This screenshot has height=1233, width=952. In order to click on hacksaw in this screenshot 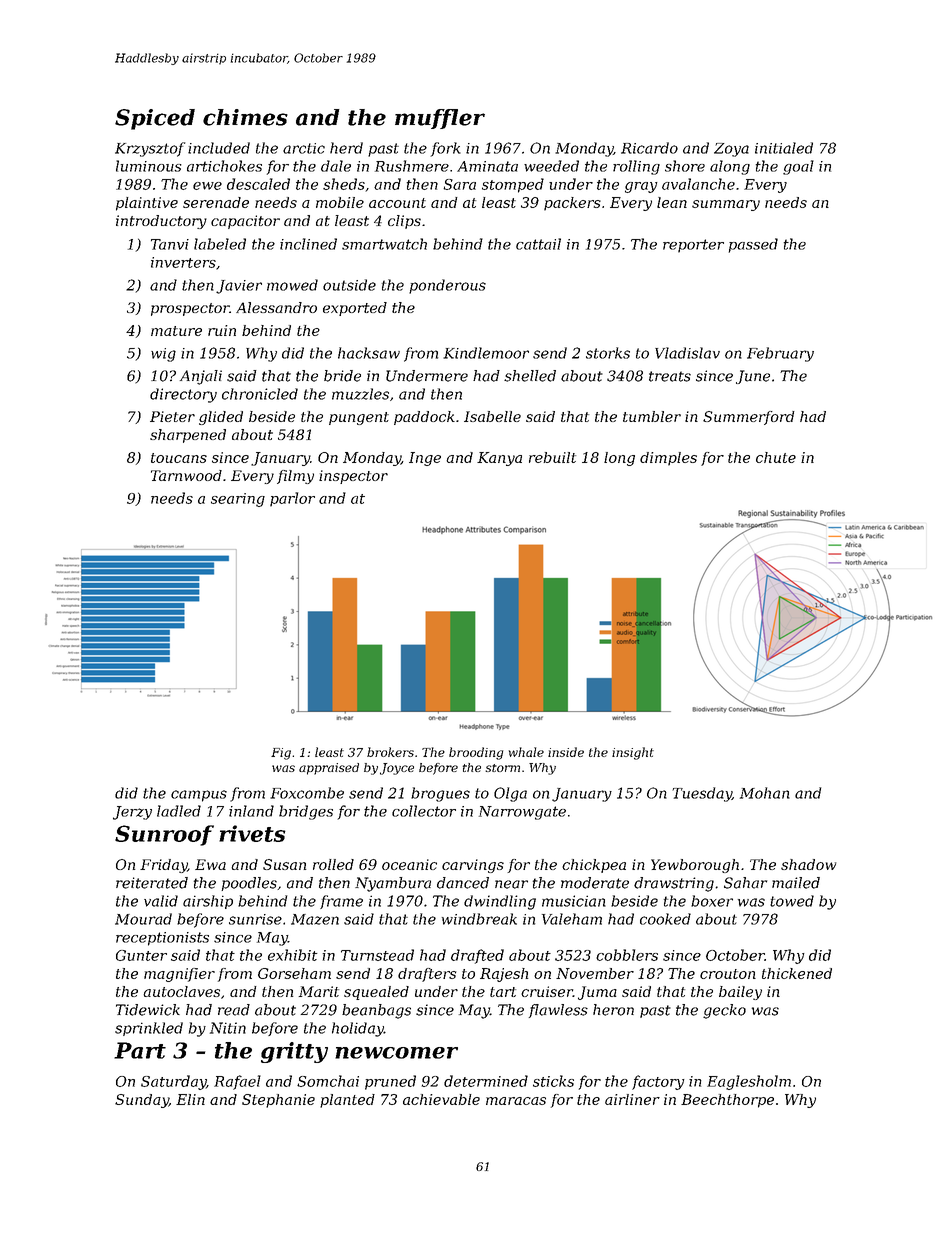, I will do `click(369, 353)`.
